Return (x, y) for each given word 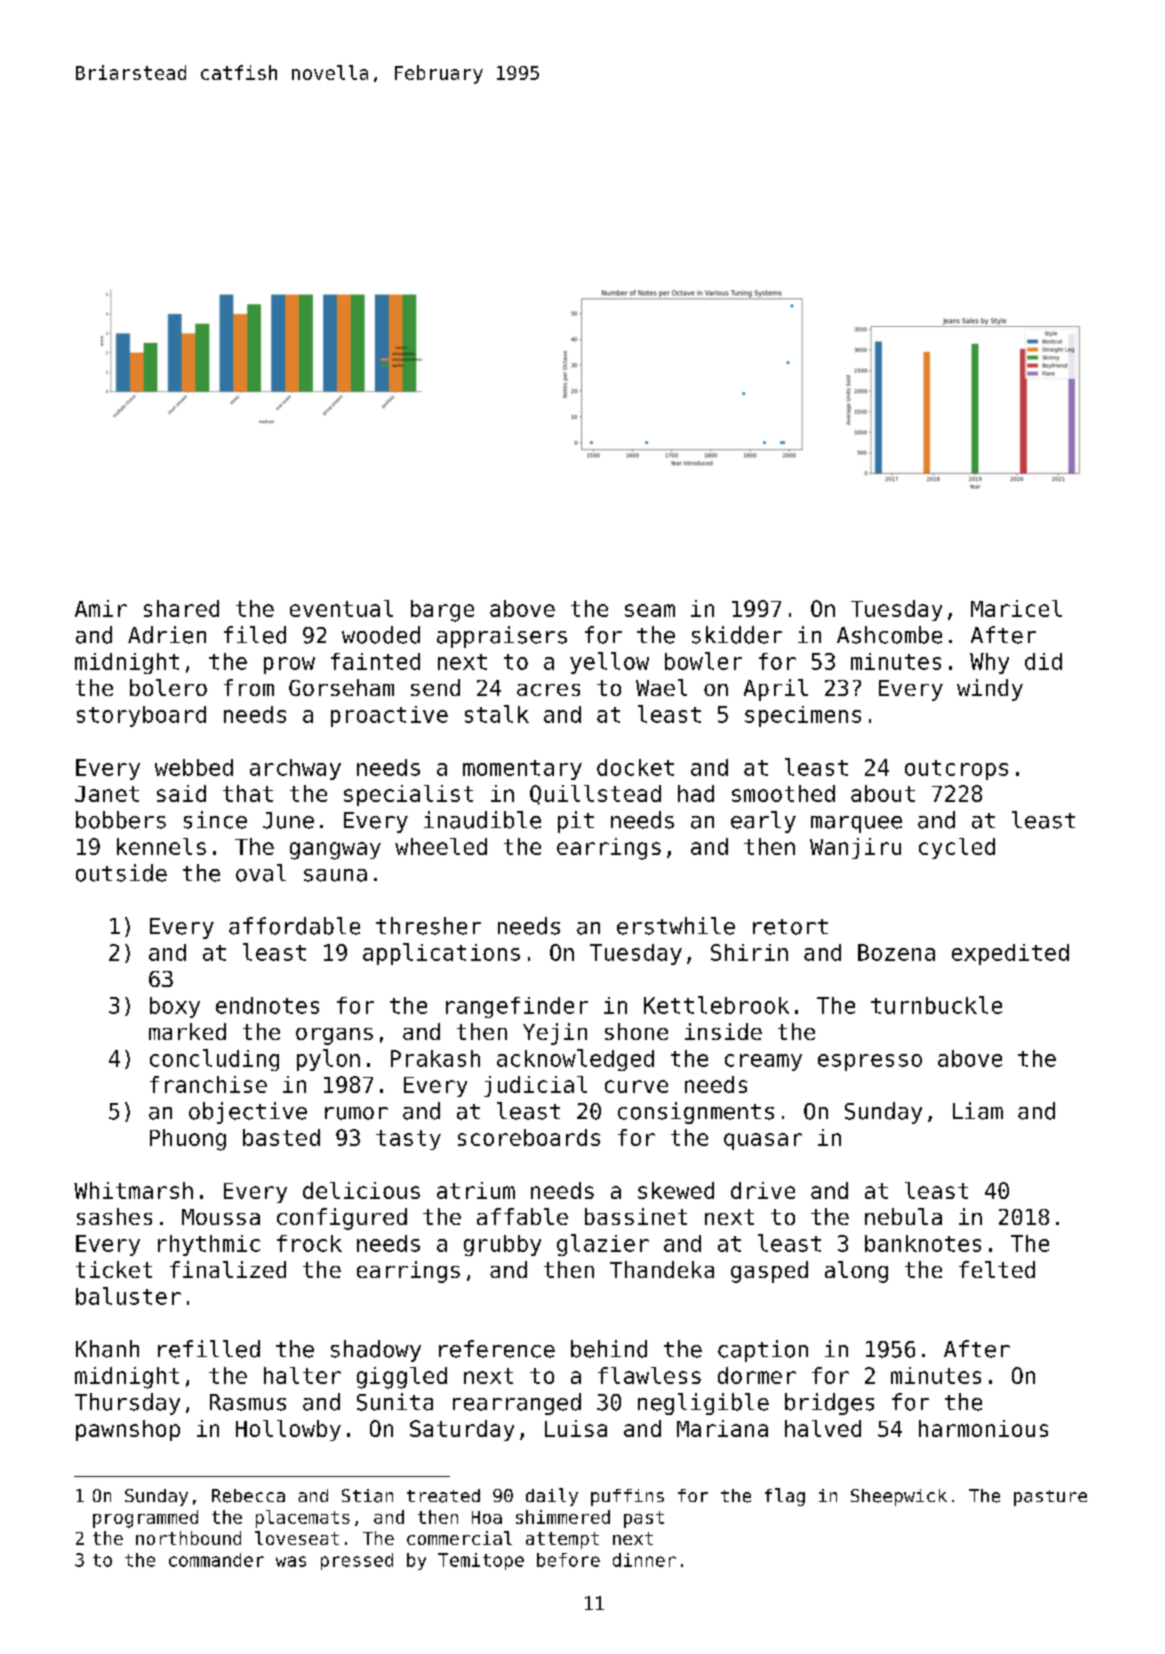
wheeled (441, 846)
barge (442, 611)
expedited (1010, 954)
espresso (870, 1062)
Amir (101, 608)
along (856, 1272)
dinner (644, 1560)
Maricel (1016, 608)
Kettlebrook (716, 1005)
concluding (214, 1060)
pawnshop (128, 1430)
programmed (145, 1519)
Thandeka (662, 1269)
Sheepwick (899, 1497)
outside (121, 873)
